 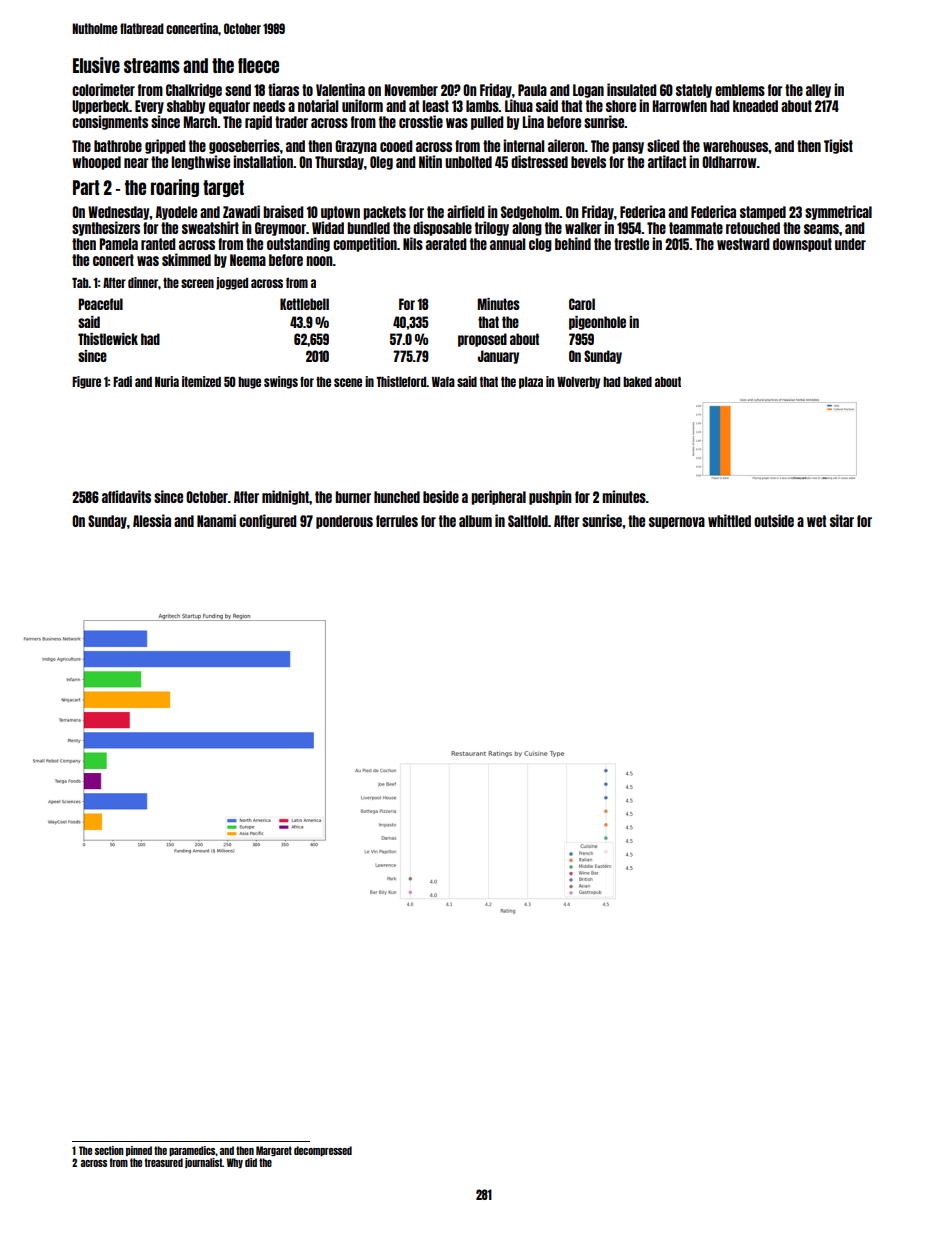 I want to click on kneaded, so click(x=755, y=106).
